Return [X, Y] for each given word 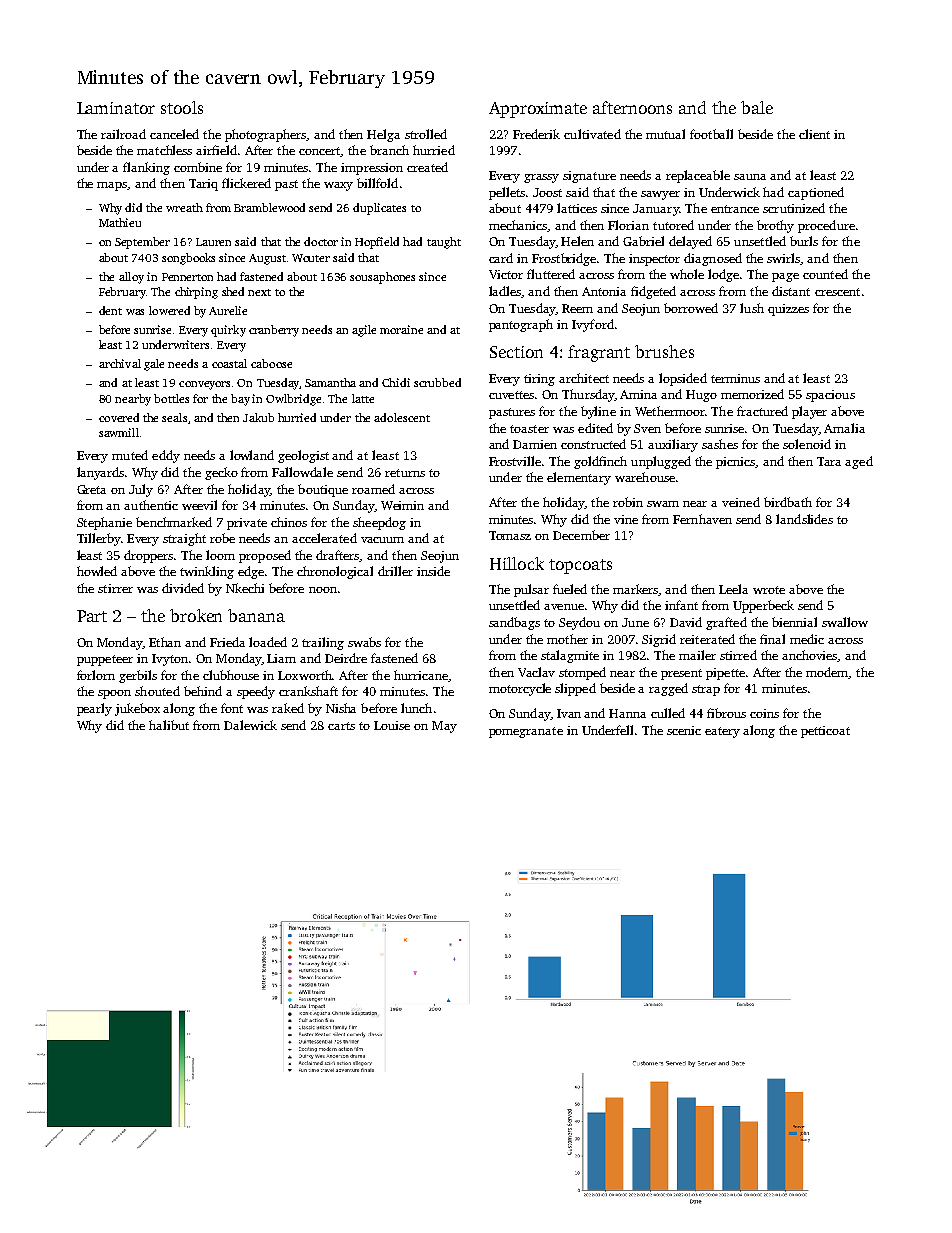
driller [395, 571]
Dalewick [250, 725]
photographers [266, 135]
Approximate [538, 110]
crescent [837, 292]
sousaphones [382, 278]
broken [196, 615]
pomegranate [526, 732]
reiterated [707, 639]
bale [757, 107]
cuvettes [511, 395]
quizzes [788, 310]
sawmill [119, 432]
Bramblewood [269, 207]
